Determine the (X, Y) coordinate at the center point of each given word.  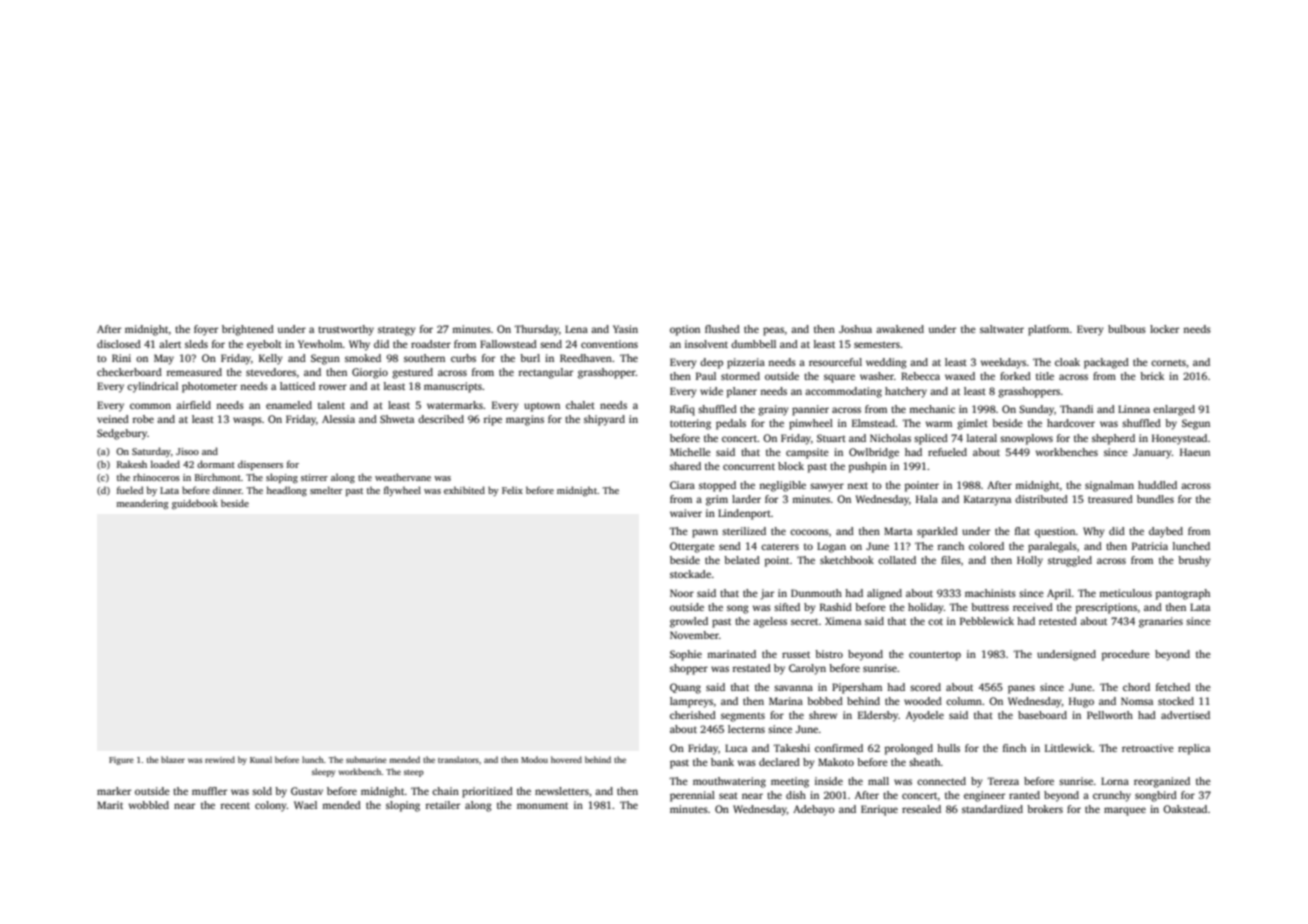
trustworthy (346, 330)
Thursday (536, 330)
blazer (173, 759)
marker (114, 791)
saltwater (1002, 329)
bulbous (1127, 329)
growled (689, 622)
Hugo (1081, 702)
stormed (740, 376)
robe (143, 419)
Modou (534, 759)
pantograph (1183, 594)
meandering (142, 504)
